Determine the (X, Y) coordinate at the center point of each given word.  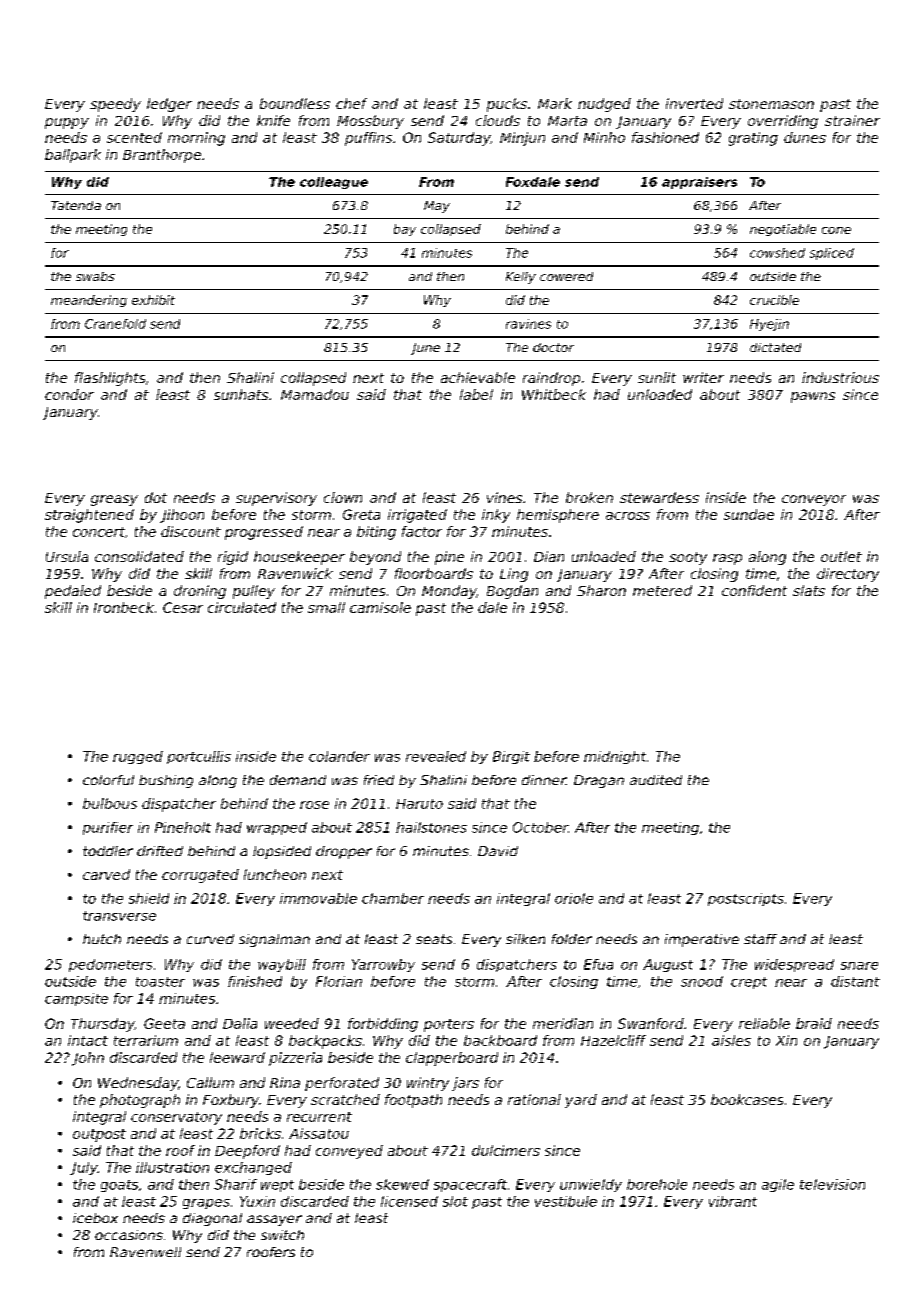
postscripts (746, 899)
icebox (95, 1218)
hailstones (431, 827)
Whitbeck (554, 394)
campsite (76, 999)
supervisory (276, 499)
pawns (813, 397)
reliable (764, 1023)
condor (69, 394)
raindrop (551, 379)
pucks (507, 105)
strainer (852, 120)
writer (703, 377)
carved (106, 874)
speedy (115, 105)
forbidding (383, 1025)
